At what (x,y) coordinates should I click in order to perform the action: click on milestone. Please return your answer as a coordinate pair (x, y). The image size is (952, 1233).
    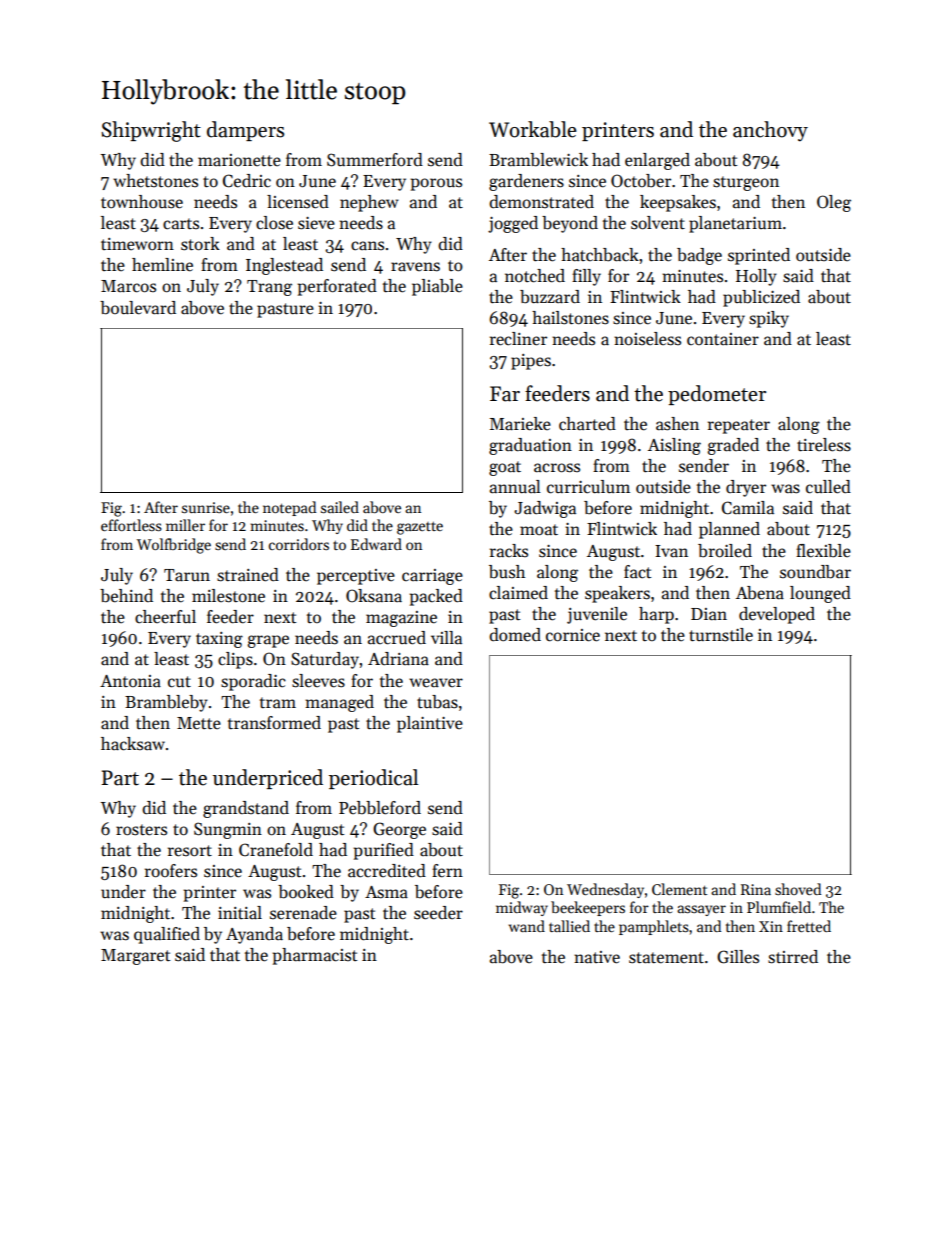
    Looking at the image, I should click on (228, 596).
